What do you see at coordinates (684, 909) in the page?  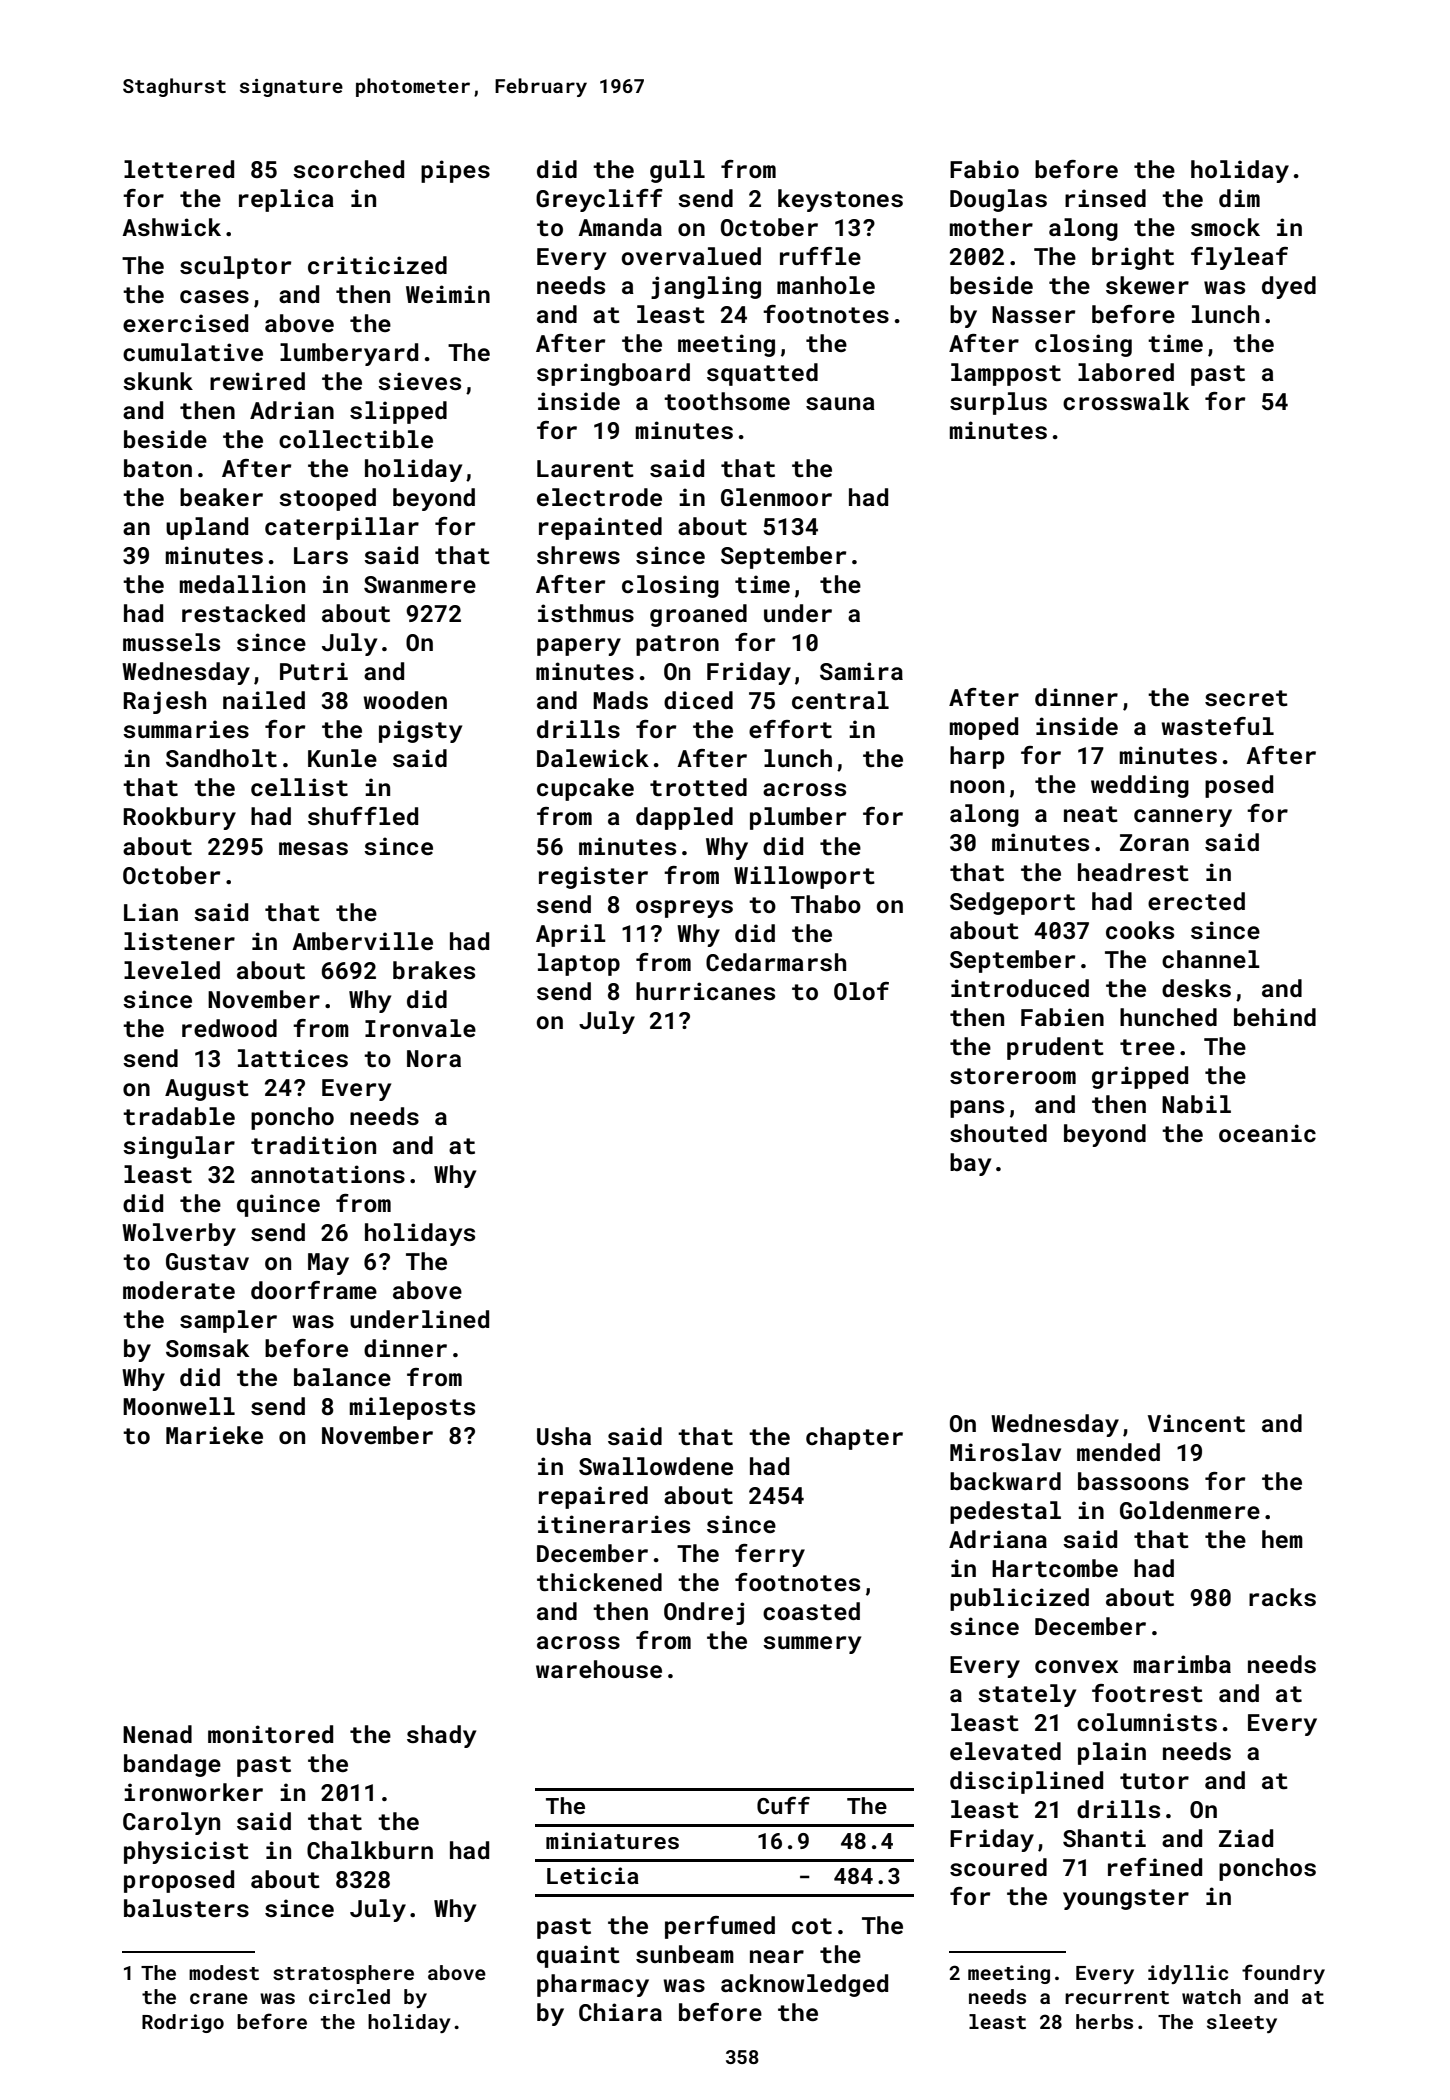 I see `ospreys` at bounding box center [684, 909].
